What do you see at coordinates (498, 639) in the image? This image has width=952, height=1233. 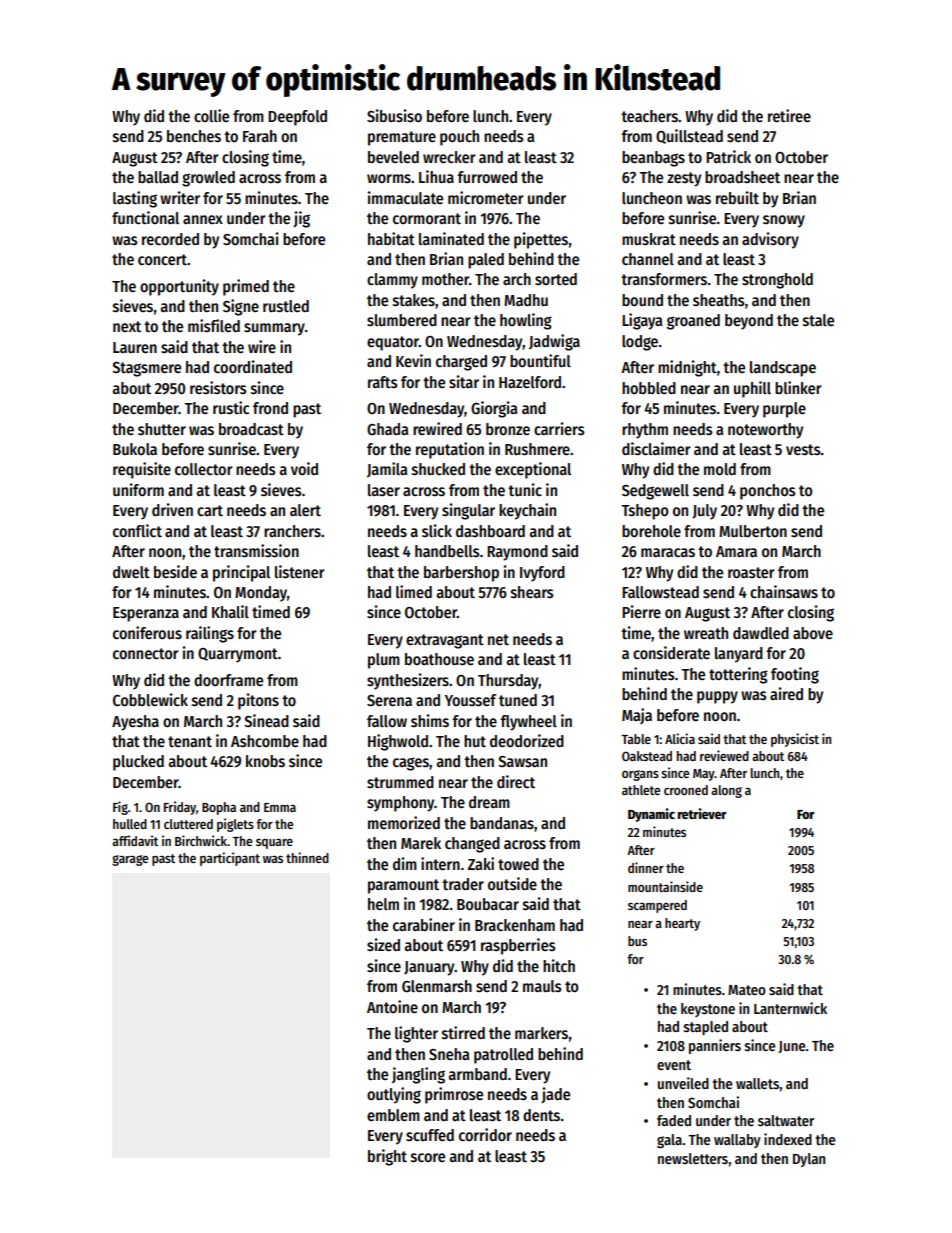 I see `net` at bounding box center [498, 639].
